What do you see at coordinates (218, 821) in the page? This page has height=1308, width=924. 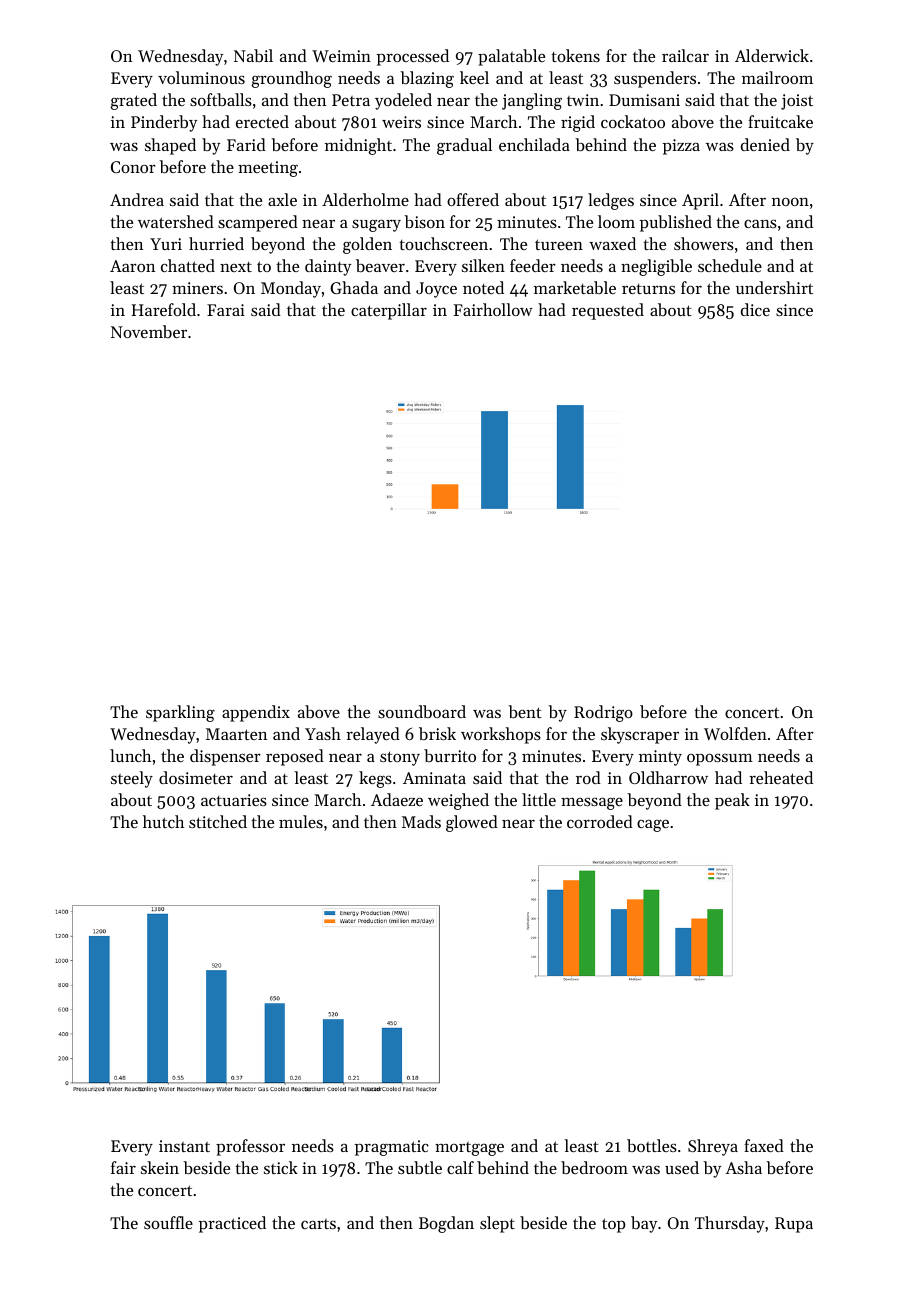 I see `stitched` at bounding box center [218, 821].
